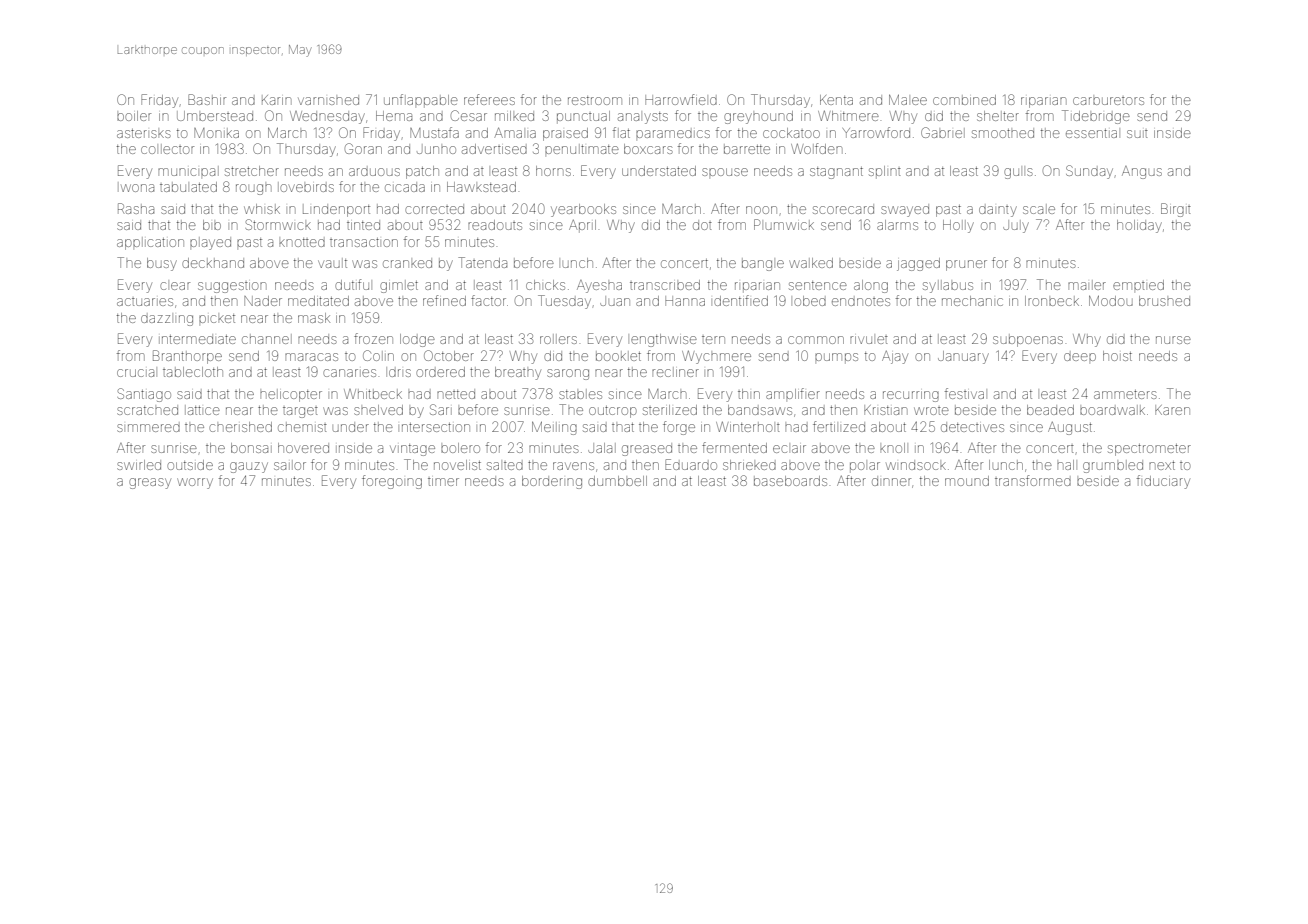 The width and height of the image is (1308, 924). I want to click on actuaries, so click(145, 302).
